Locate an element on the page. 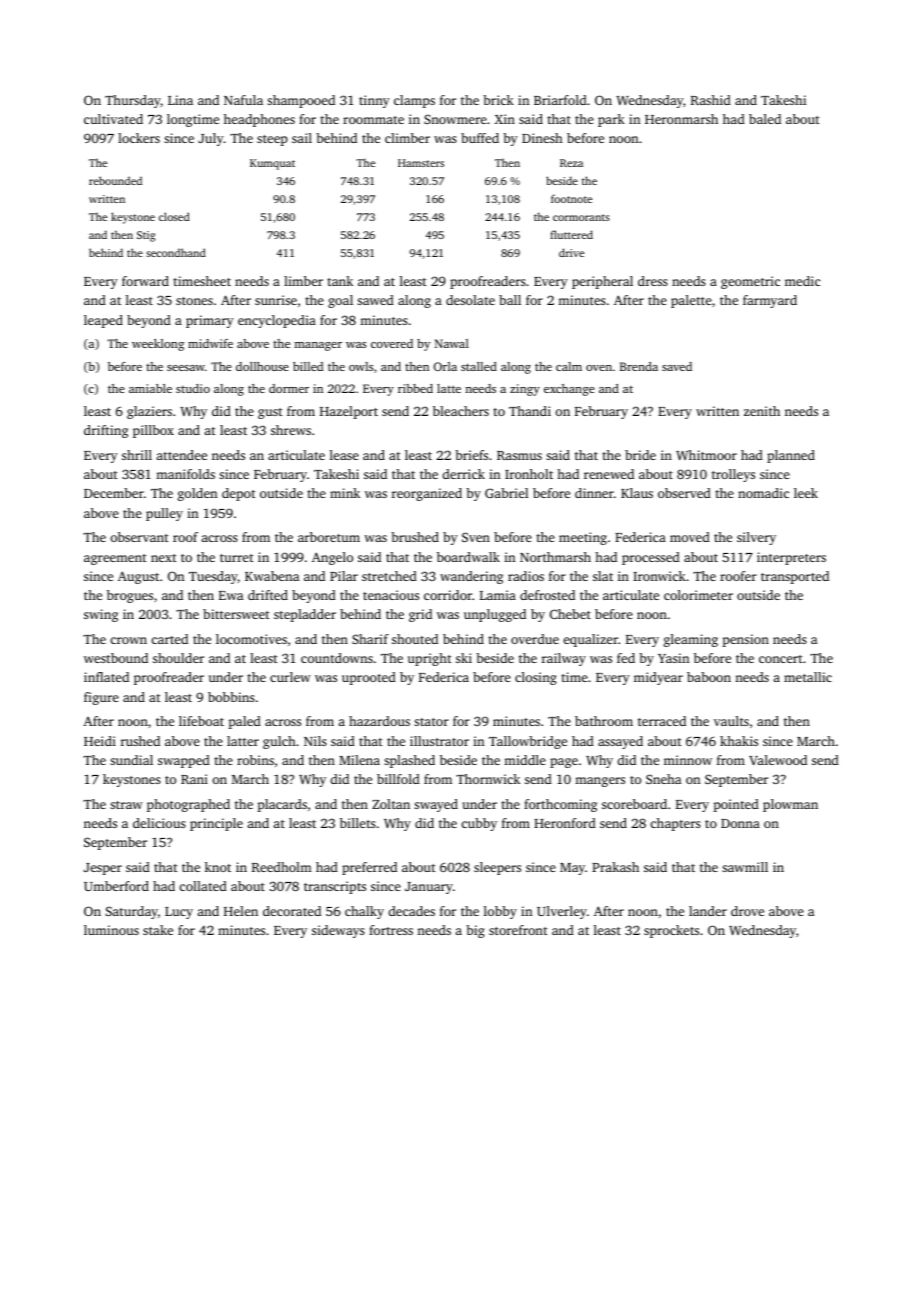  drifting is located at coordinates (106, 431).
